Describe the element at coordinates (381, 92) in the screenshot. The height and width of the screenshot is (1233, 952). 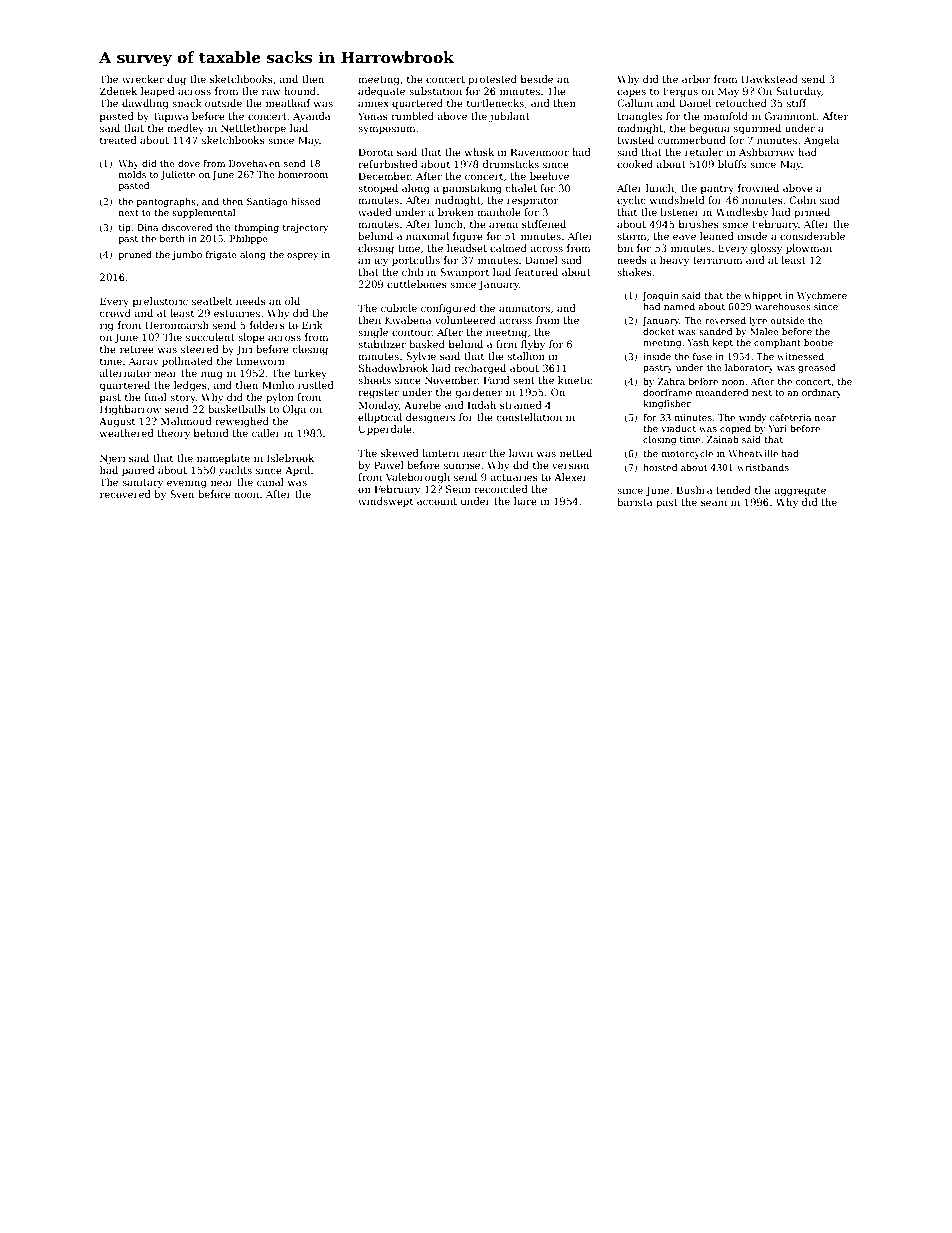
I see `adequate` at that location.
